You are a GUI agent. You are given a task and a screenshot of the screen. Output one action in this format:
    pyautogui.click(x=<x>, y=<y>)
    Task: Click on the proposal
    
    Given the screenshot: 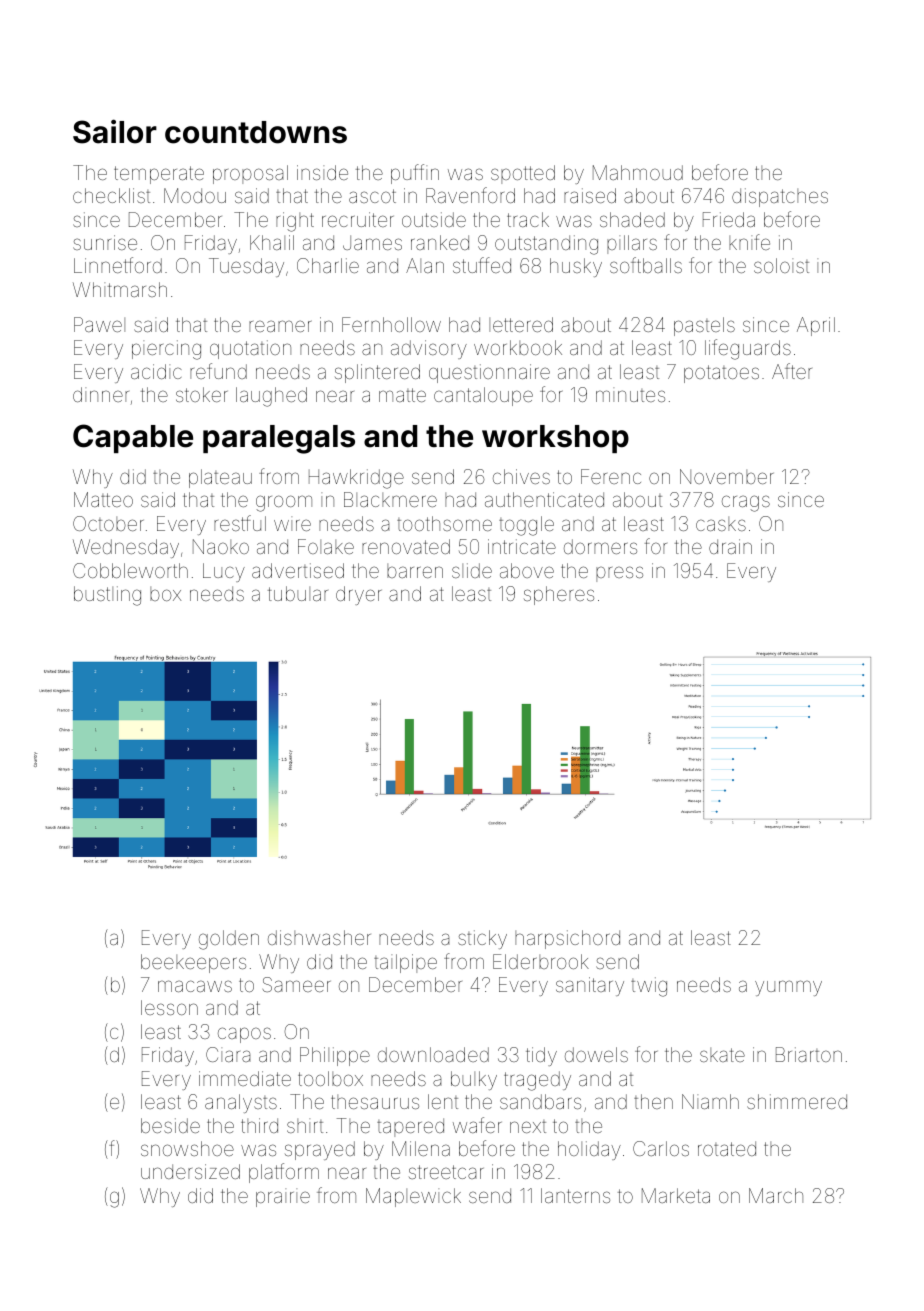 What is the action you would take?
    pyautogui.click(x=250, y=174)
